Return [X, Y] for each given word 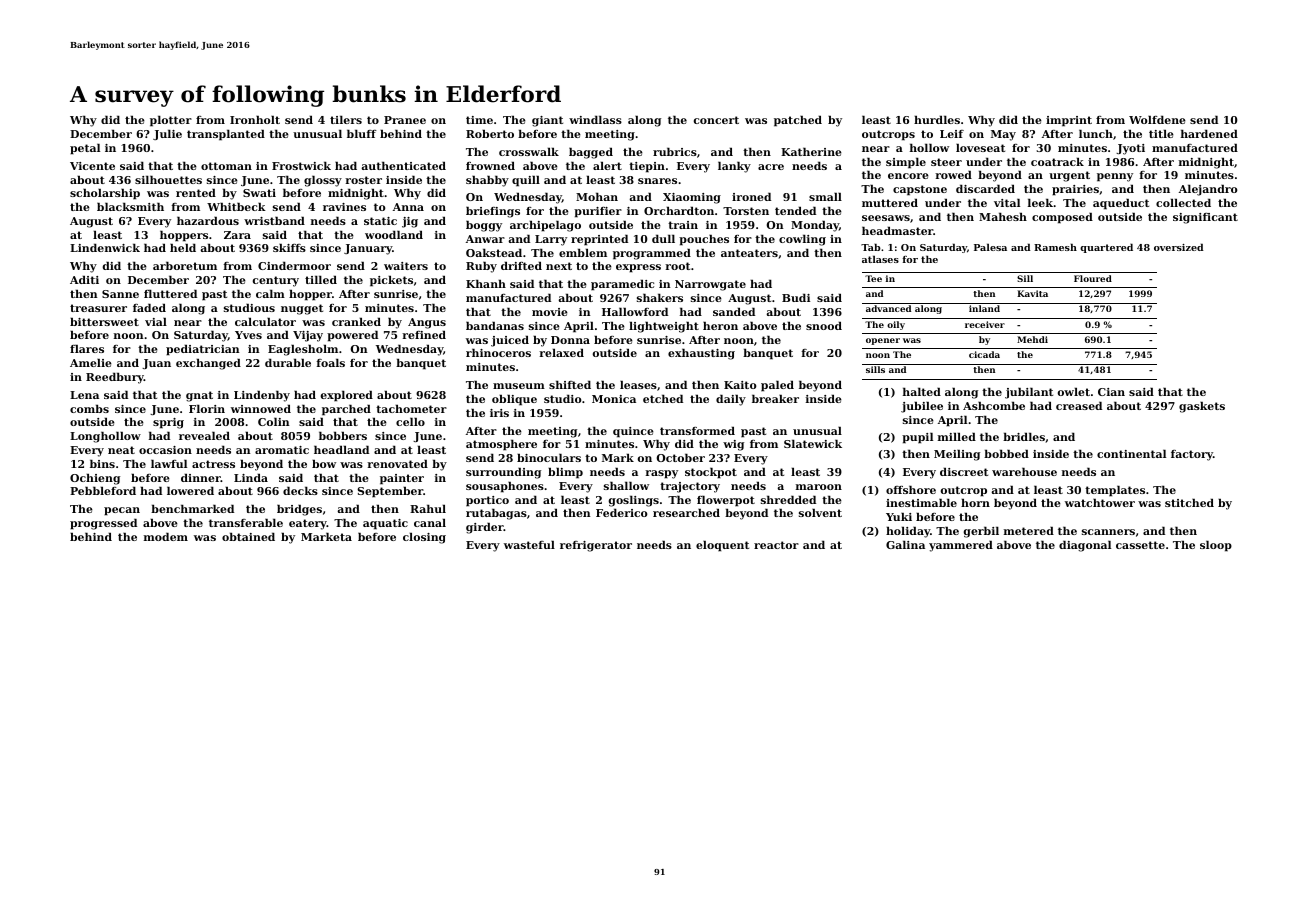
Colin [274, 421]
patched [798, 121]
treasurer [98, 308]
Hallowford [635, 311]
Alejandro [1208, 190]
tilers [346, 119]
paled [777, 386]
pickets [391, 281]
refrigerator [596, 546]
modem [166, 536]
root [677, 266]
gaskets [1202, 407]
